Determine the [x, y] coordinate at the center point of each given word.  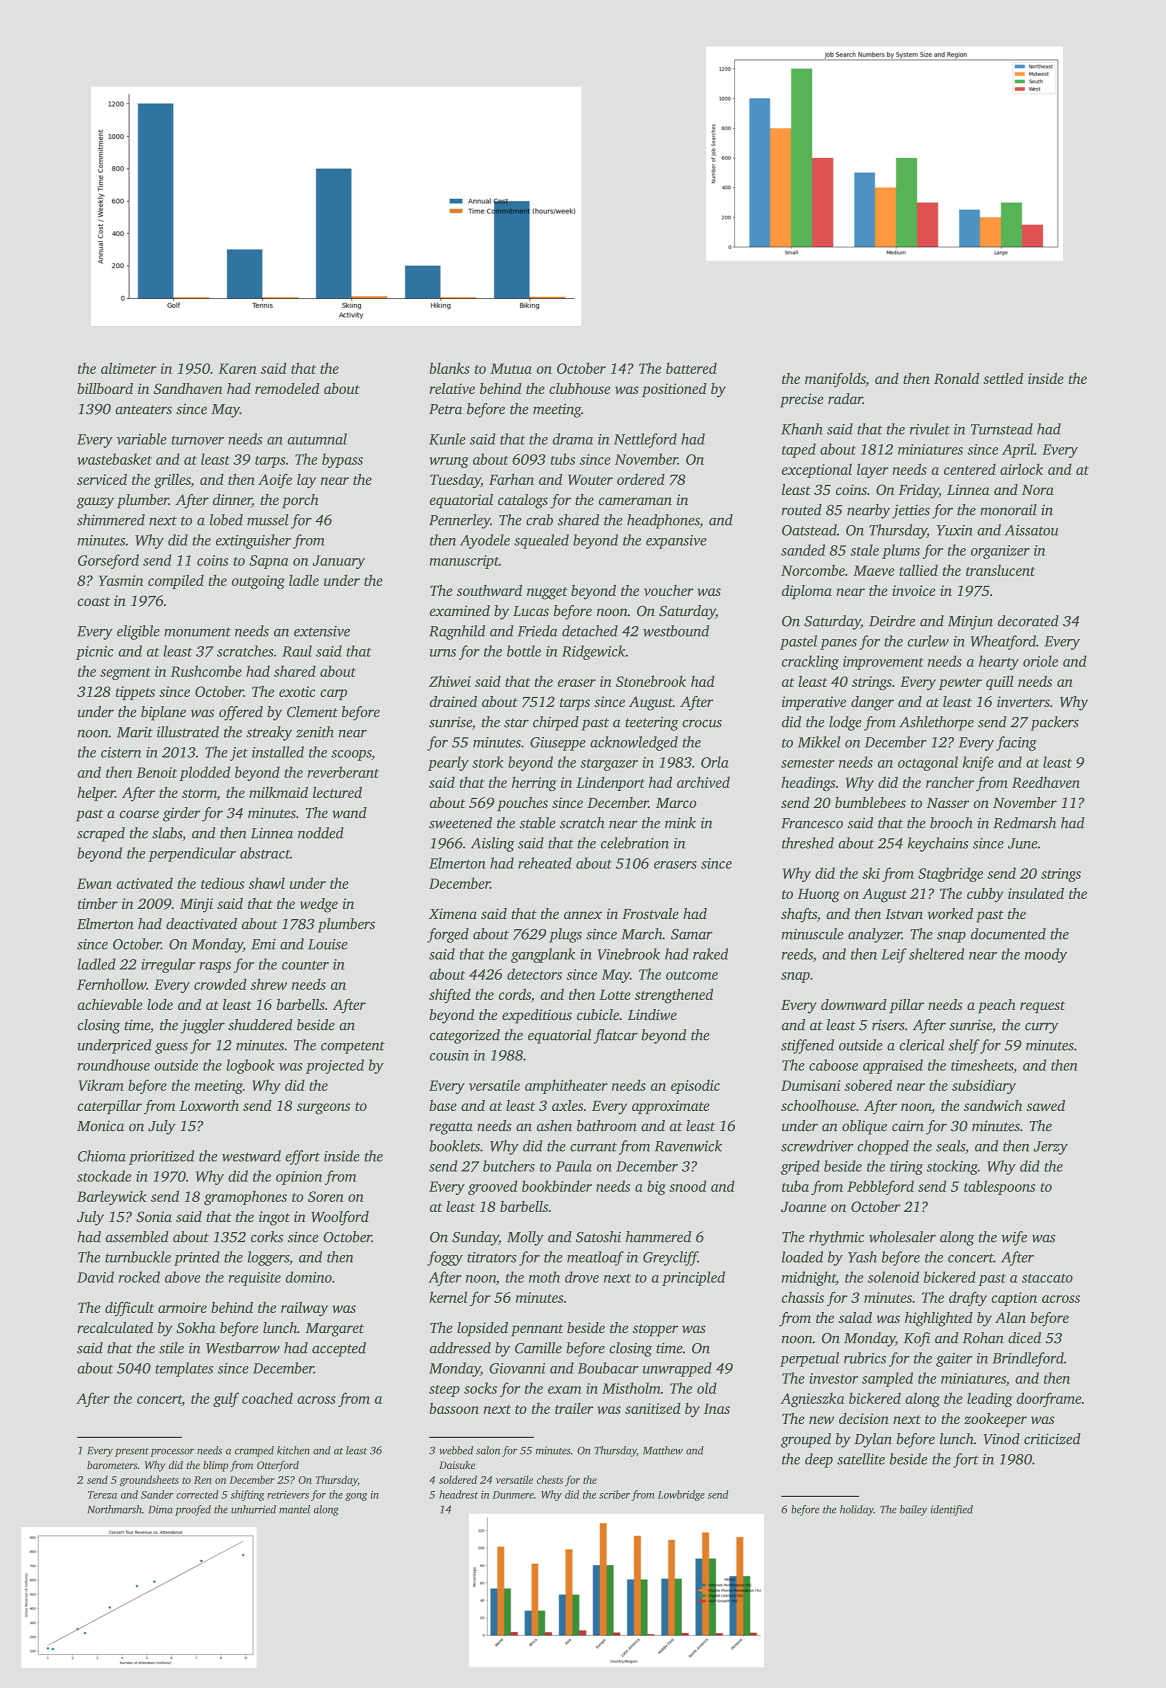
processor [172, 1453]
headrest [458, 1494]
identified [952, 1510]
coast [93, 601]
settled [1003, 378]
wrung [449, 462]
